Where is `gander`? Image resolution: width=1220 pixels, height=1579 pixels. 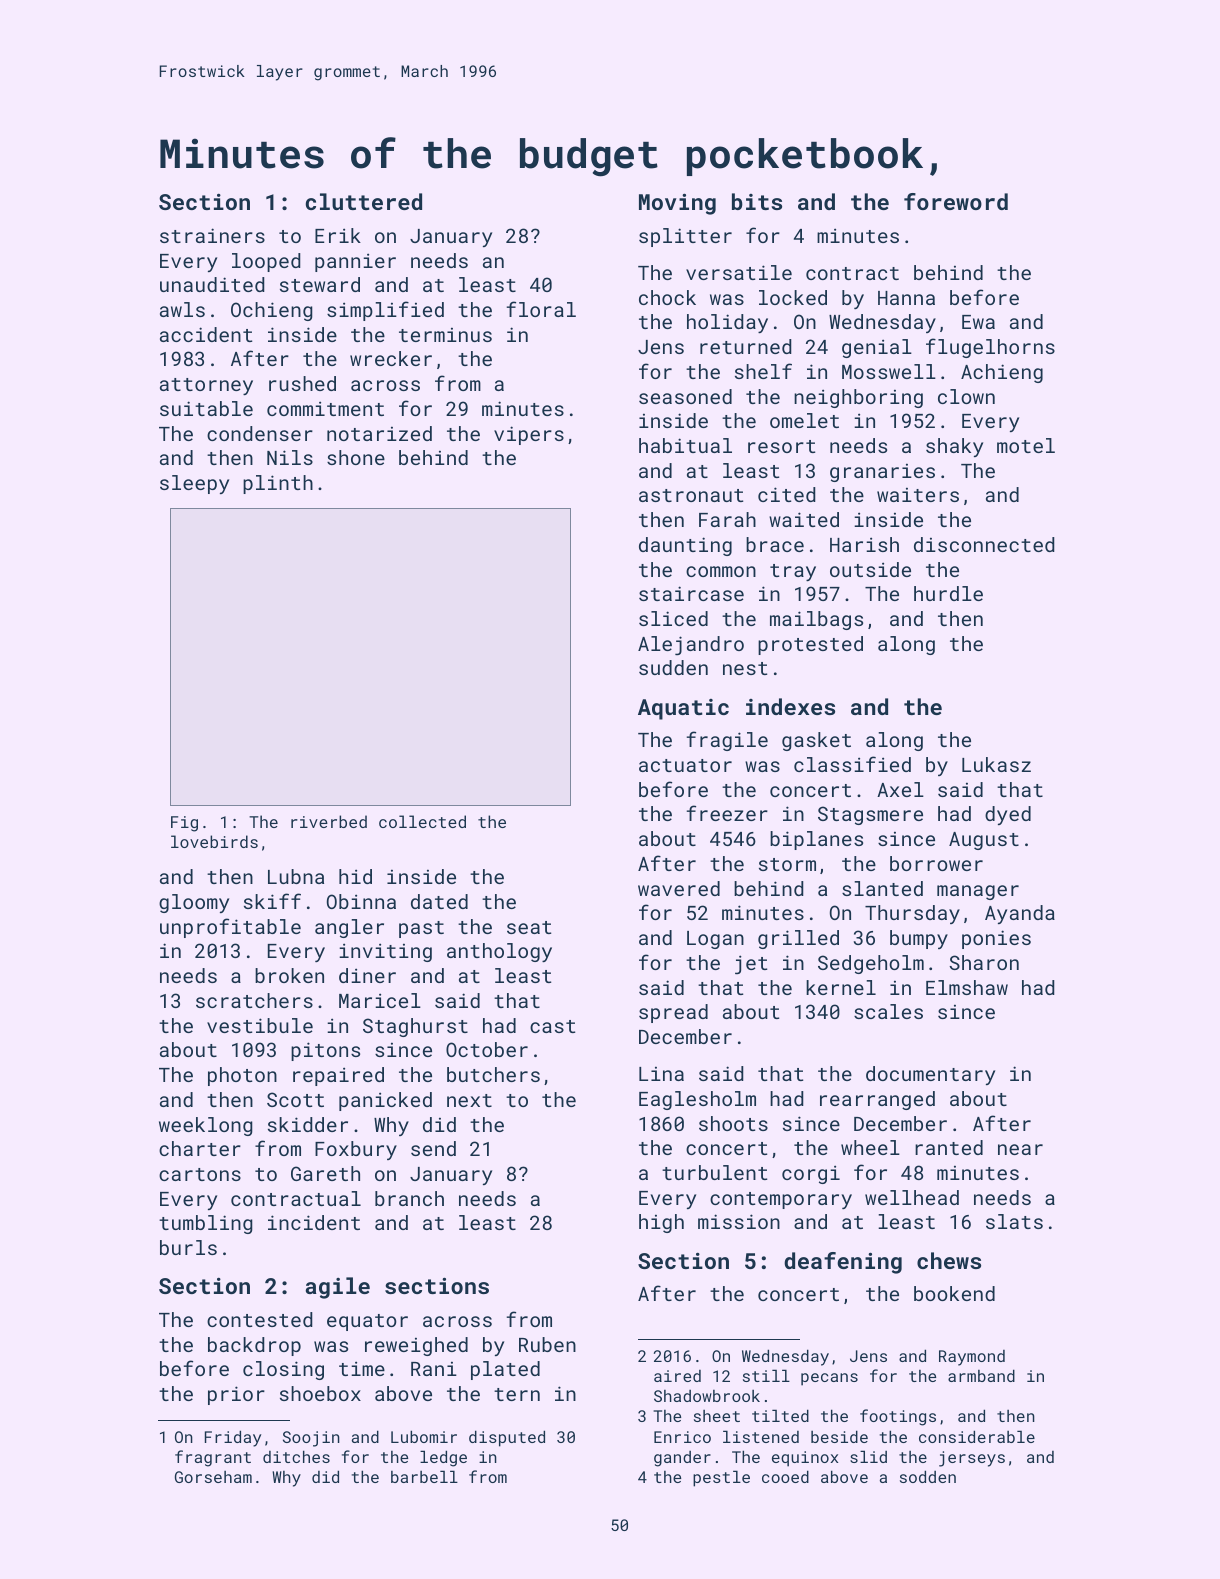 gander is located at coordinates (682, 1459).
